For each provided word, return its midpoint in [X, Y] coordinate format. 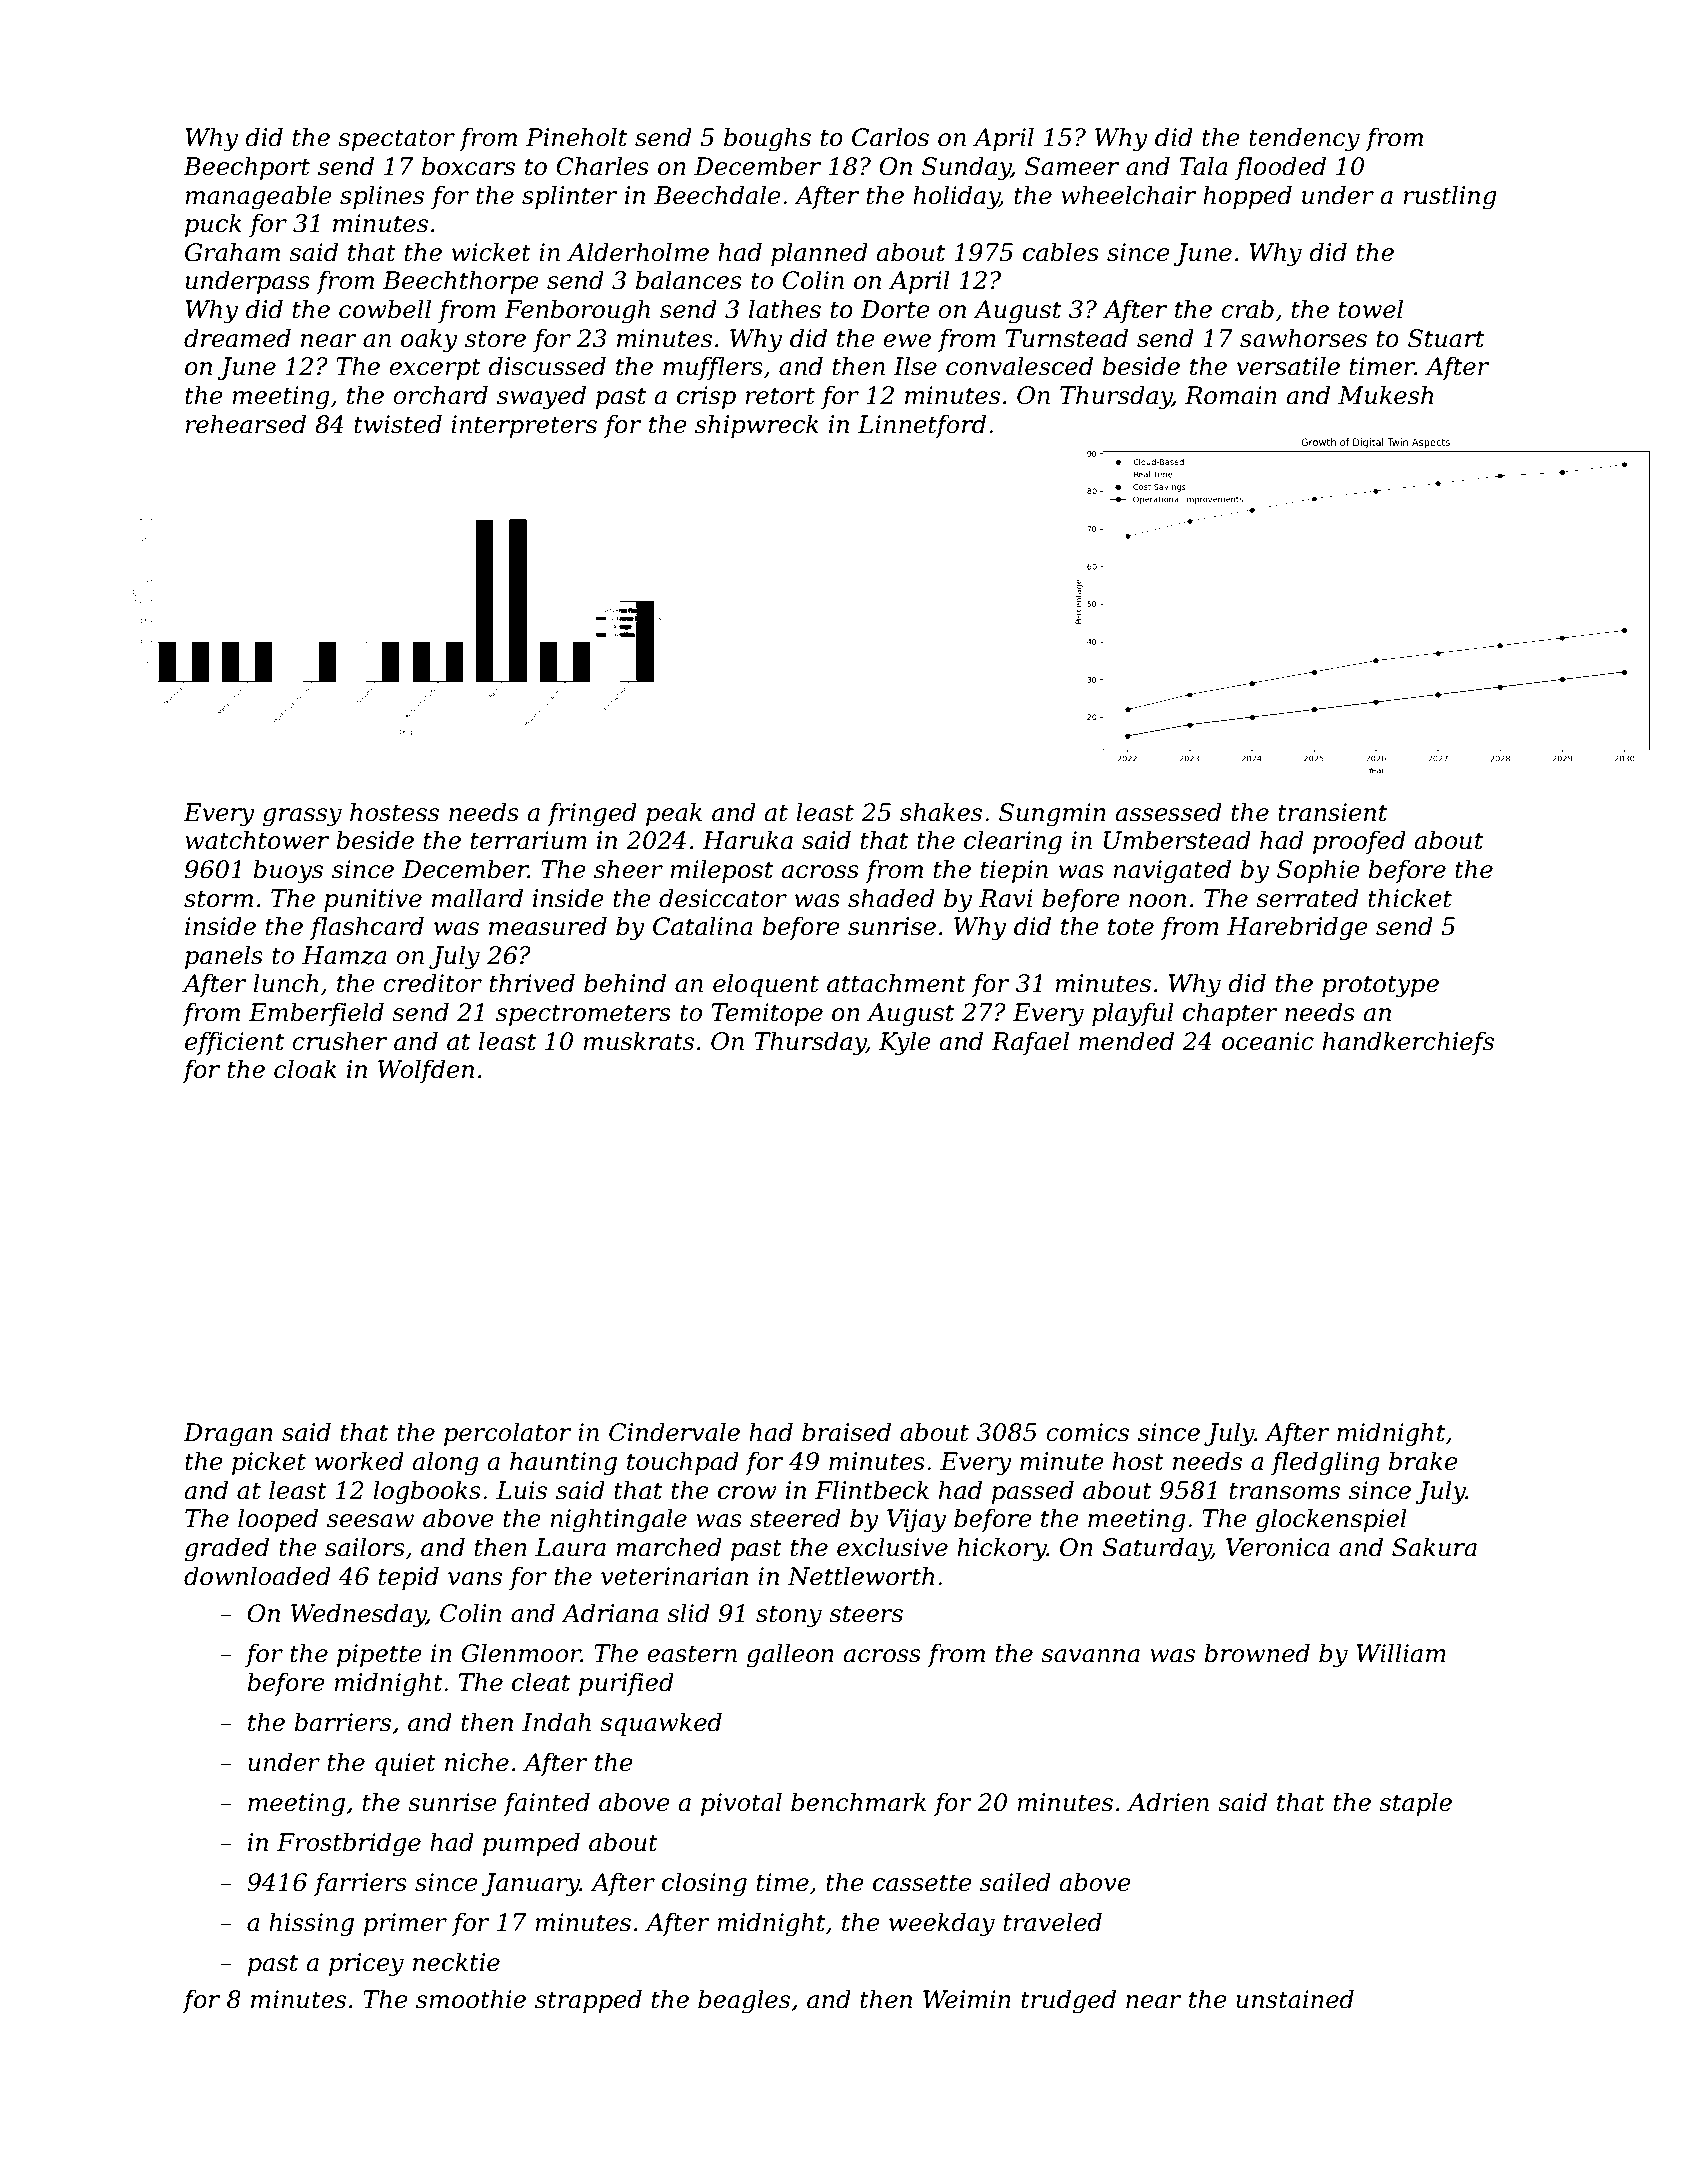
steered [795, 1518]
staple [1415, 1804]
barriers [342, 1722]
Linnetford [922, 426]
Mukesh [1385, 395]
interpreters [524, 426]
